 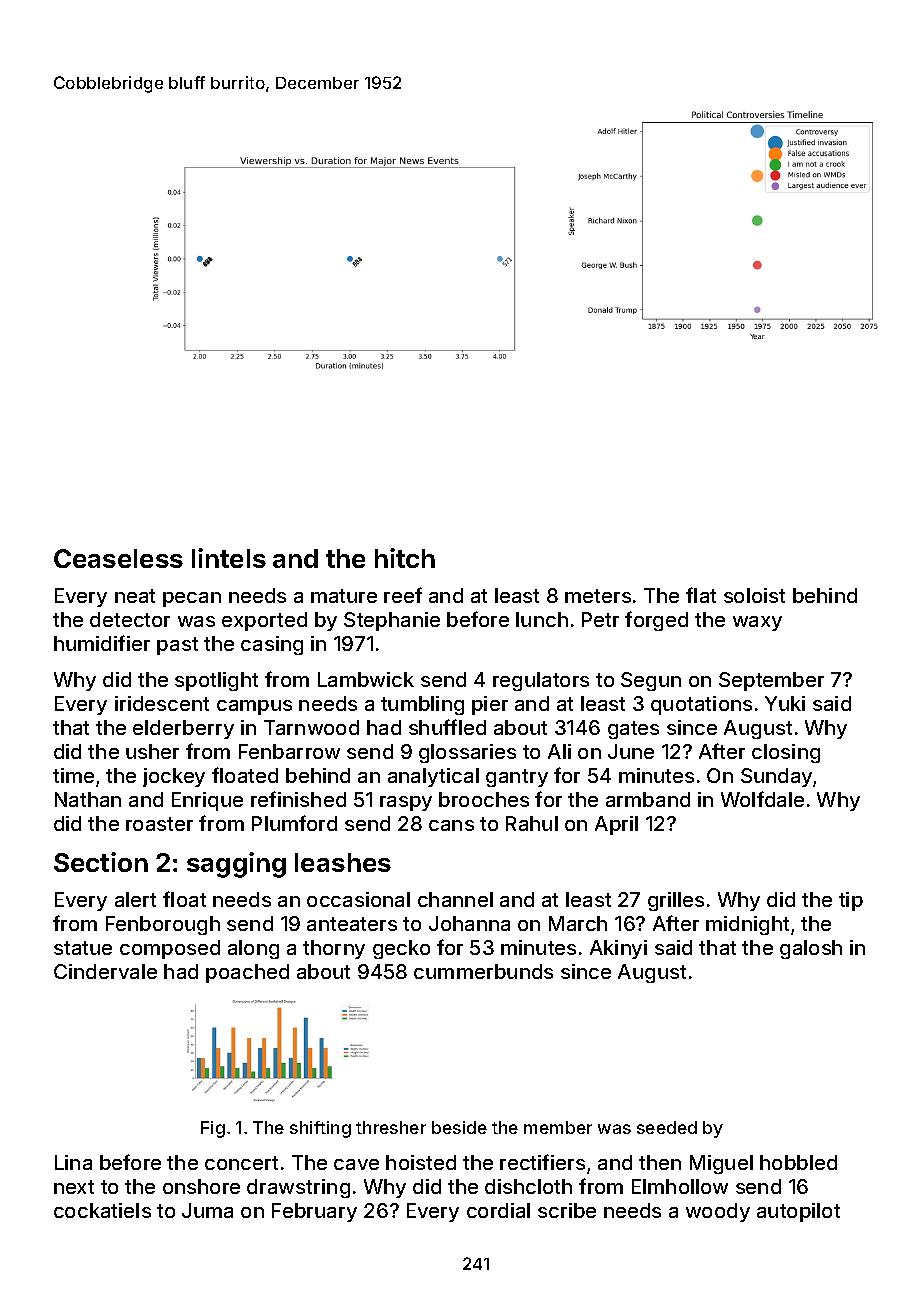 I want to click on cordial, so click(x=498, y=1210).
